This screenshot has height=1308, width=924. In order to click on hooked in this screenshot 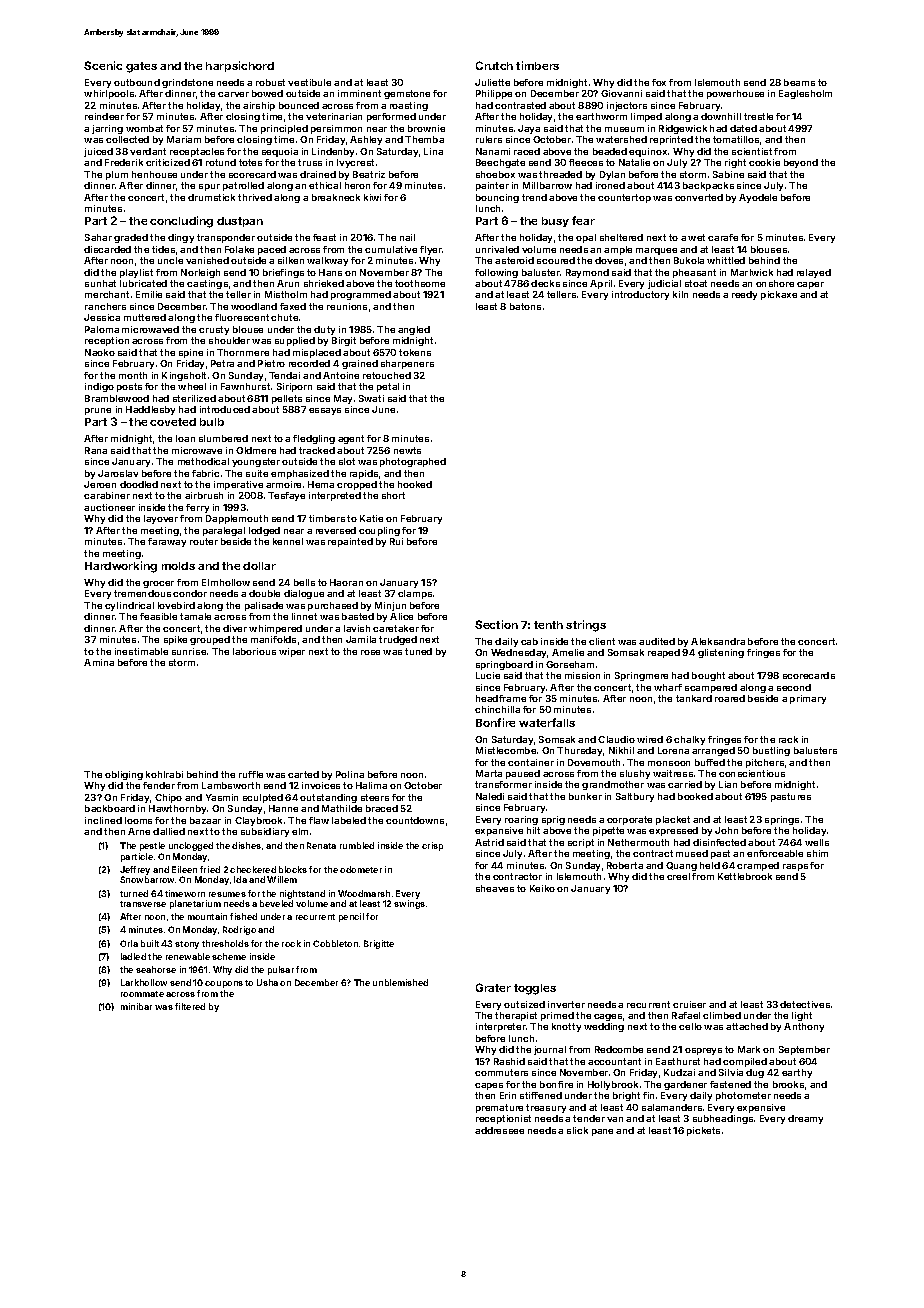, I will do `click(415, 484)`.
